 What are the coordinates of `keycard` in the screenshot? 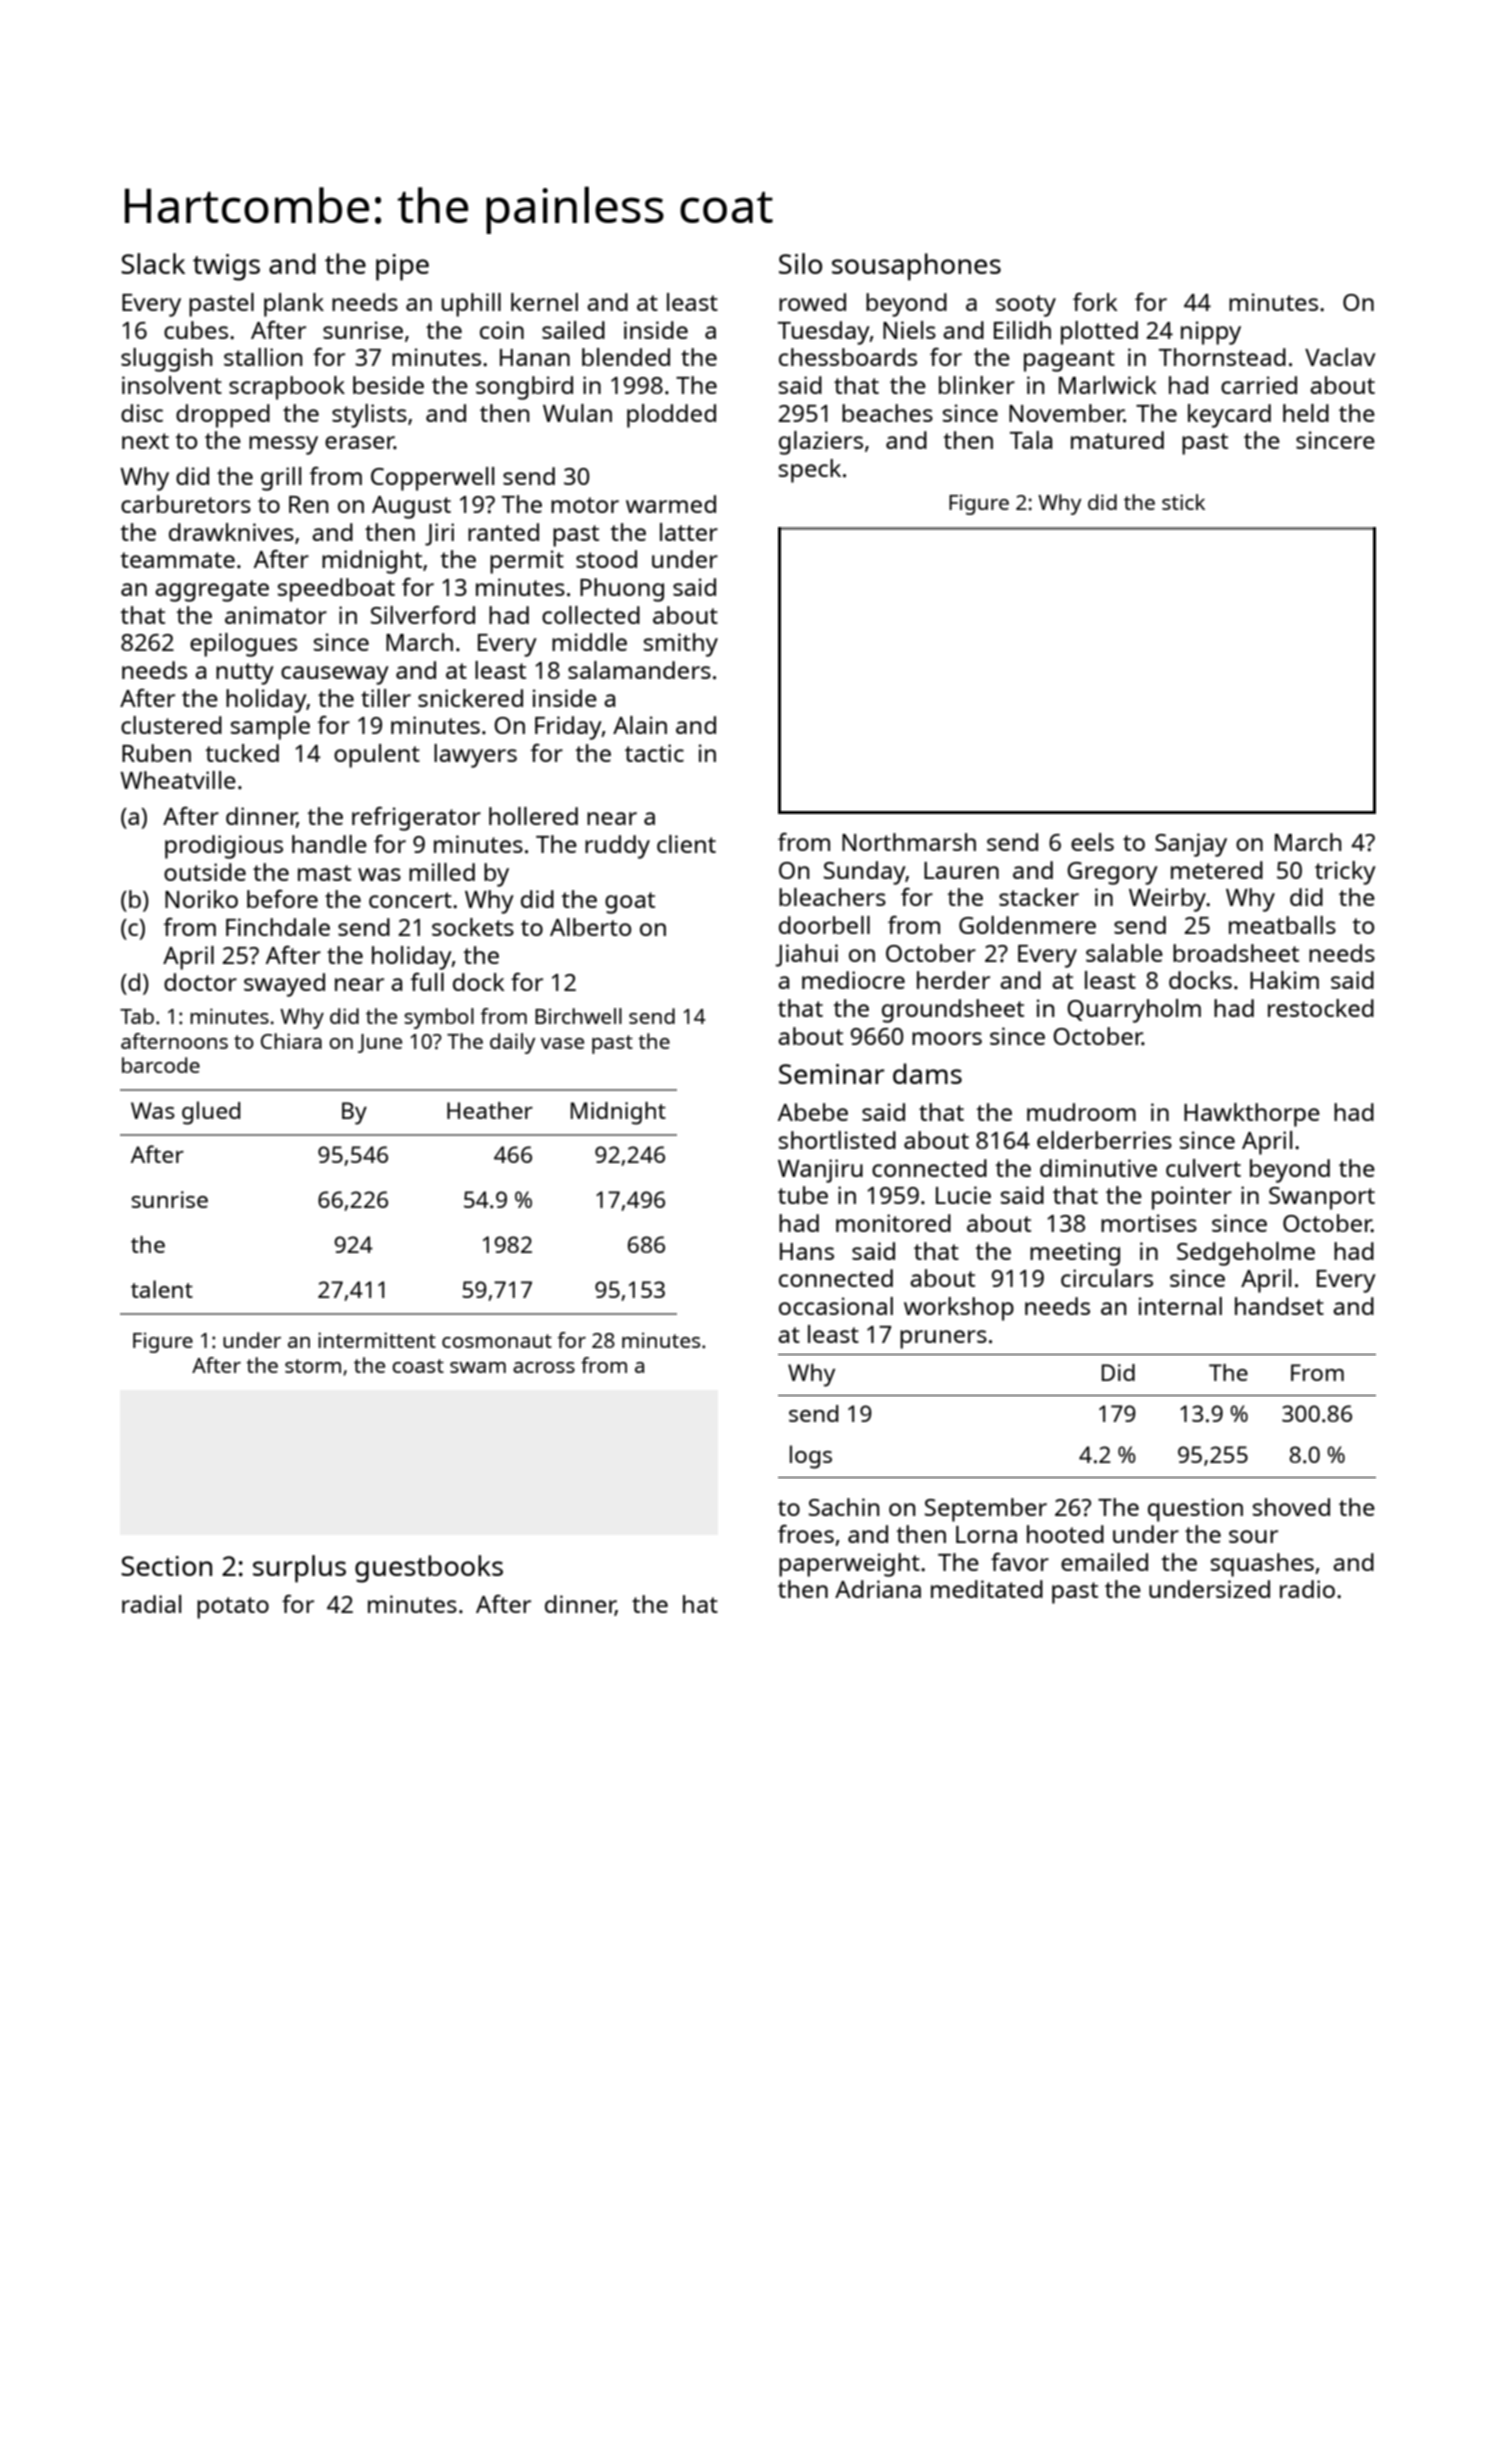 It's located at (1229, 416).
